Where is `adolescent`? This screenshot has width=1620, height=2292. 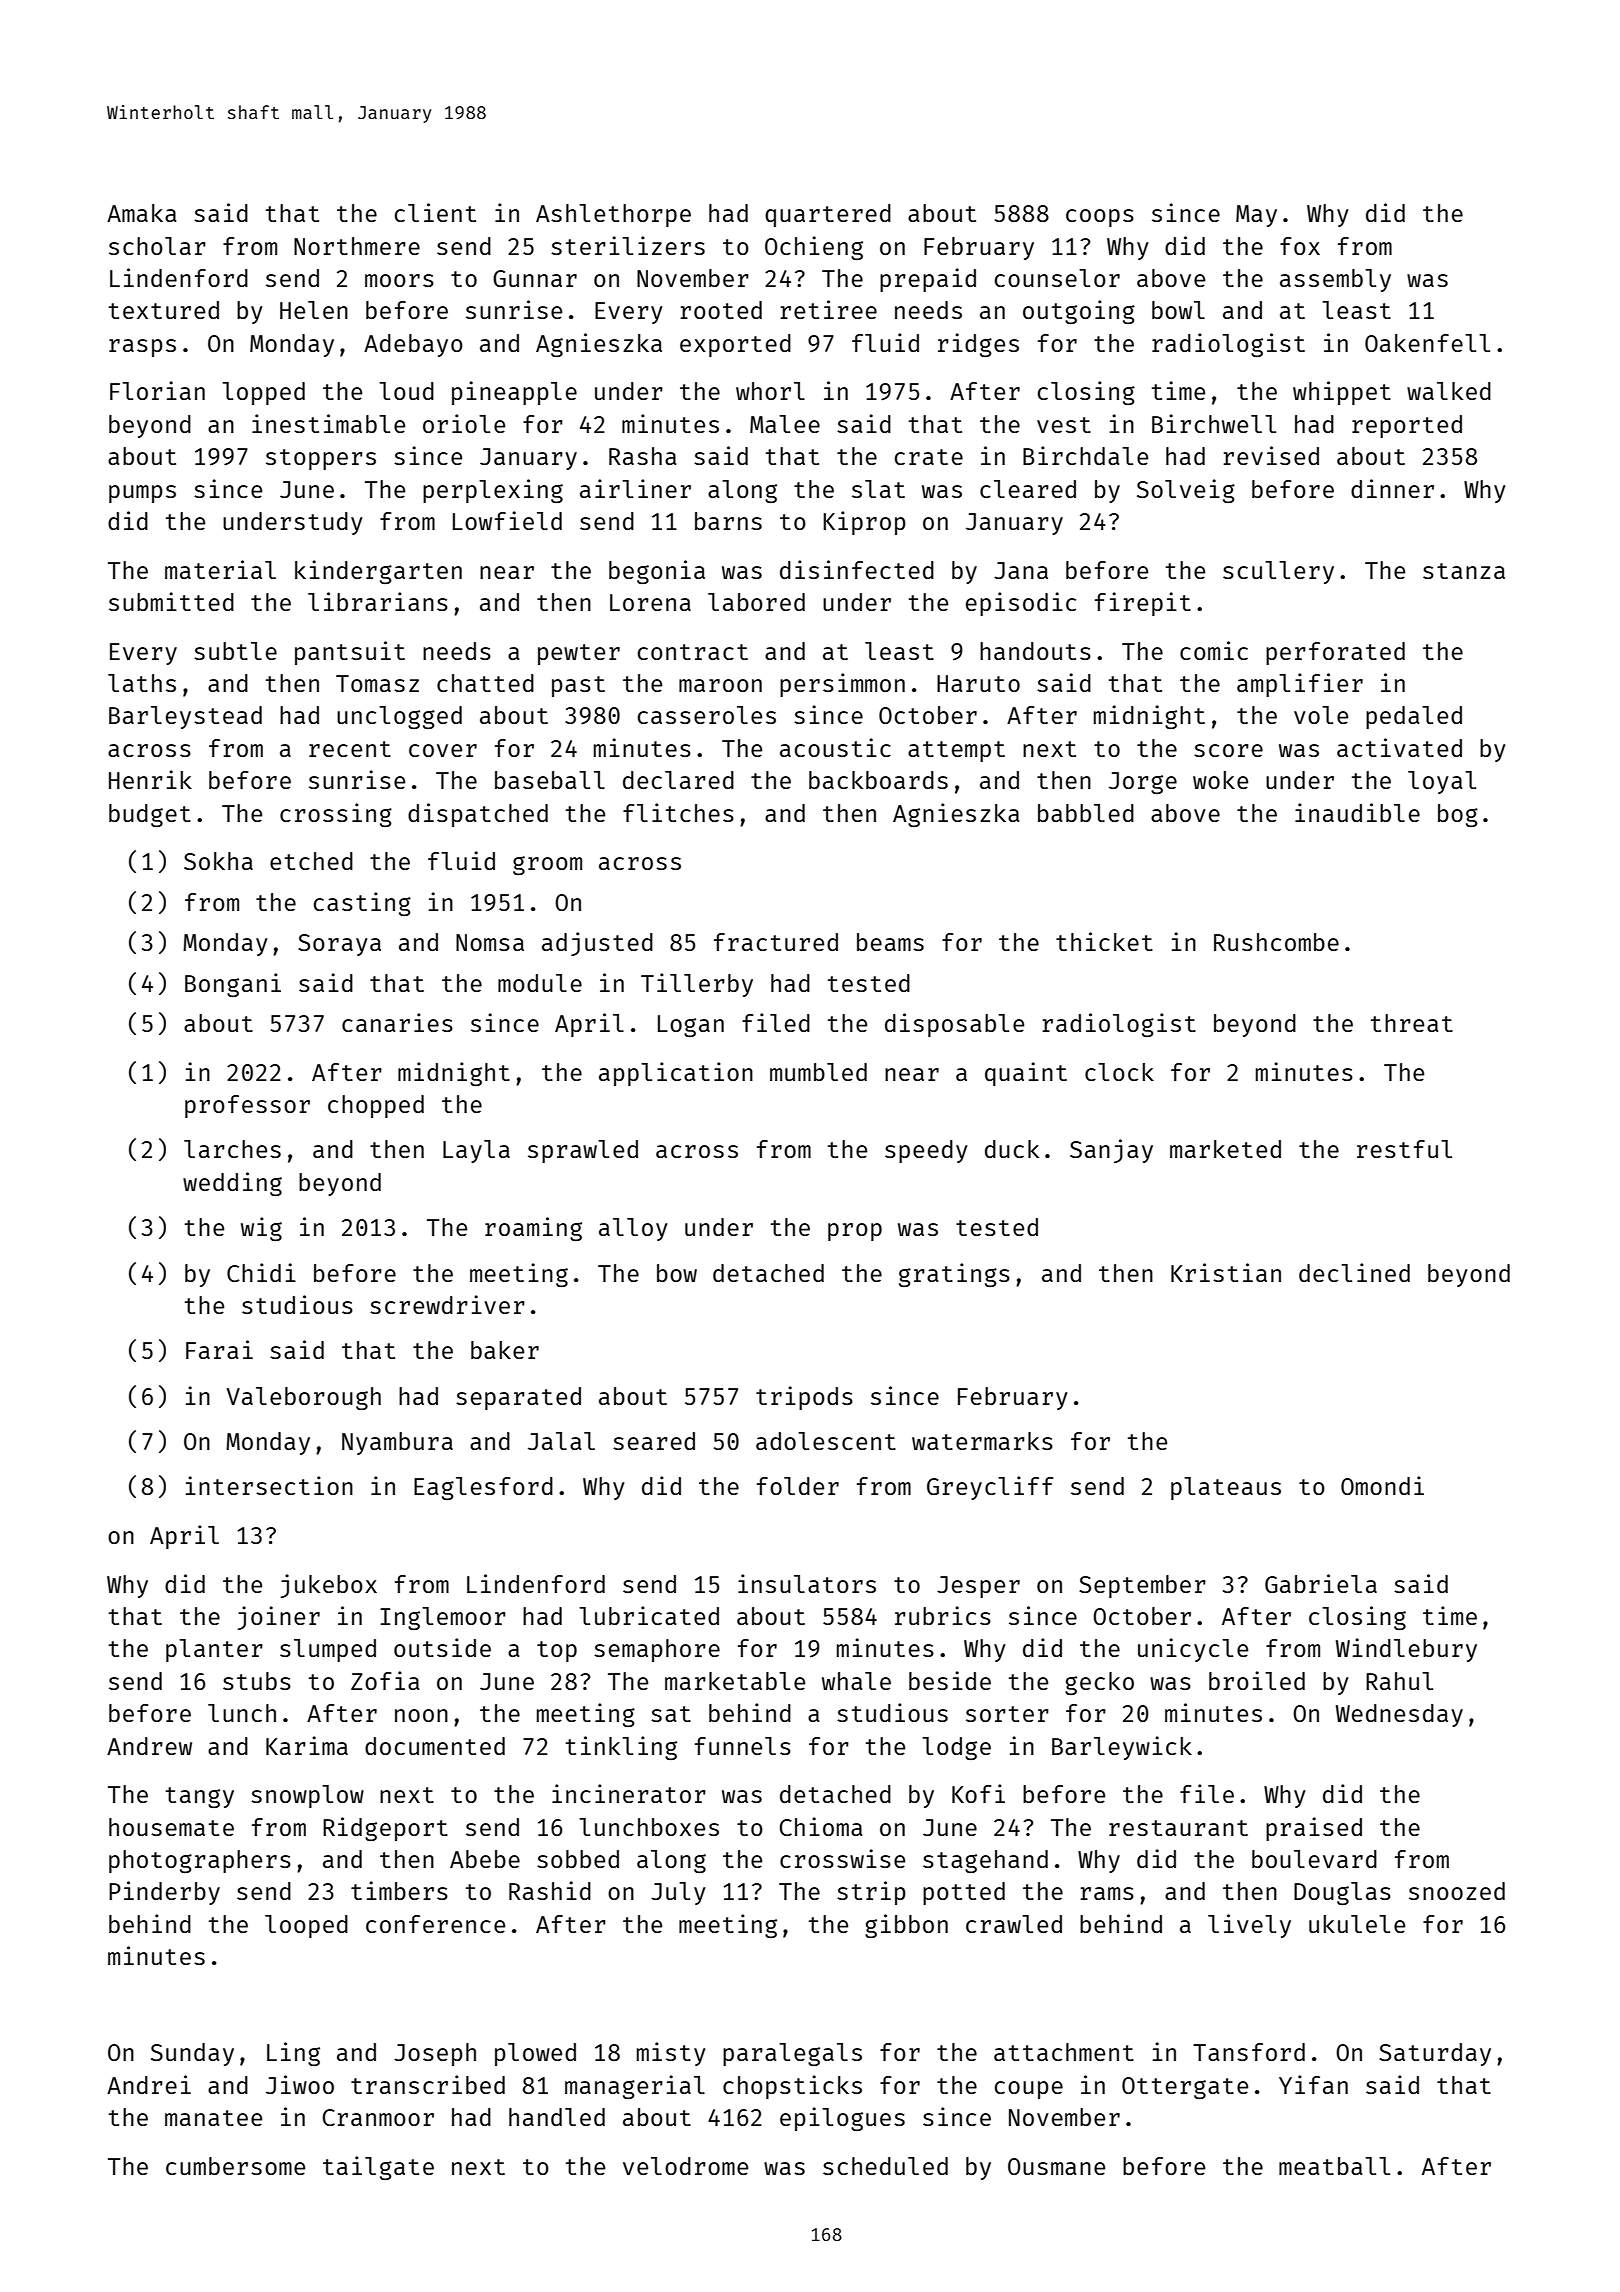 adolescent is located at coordinates (826, 1441).
